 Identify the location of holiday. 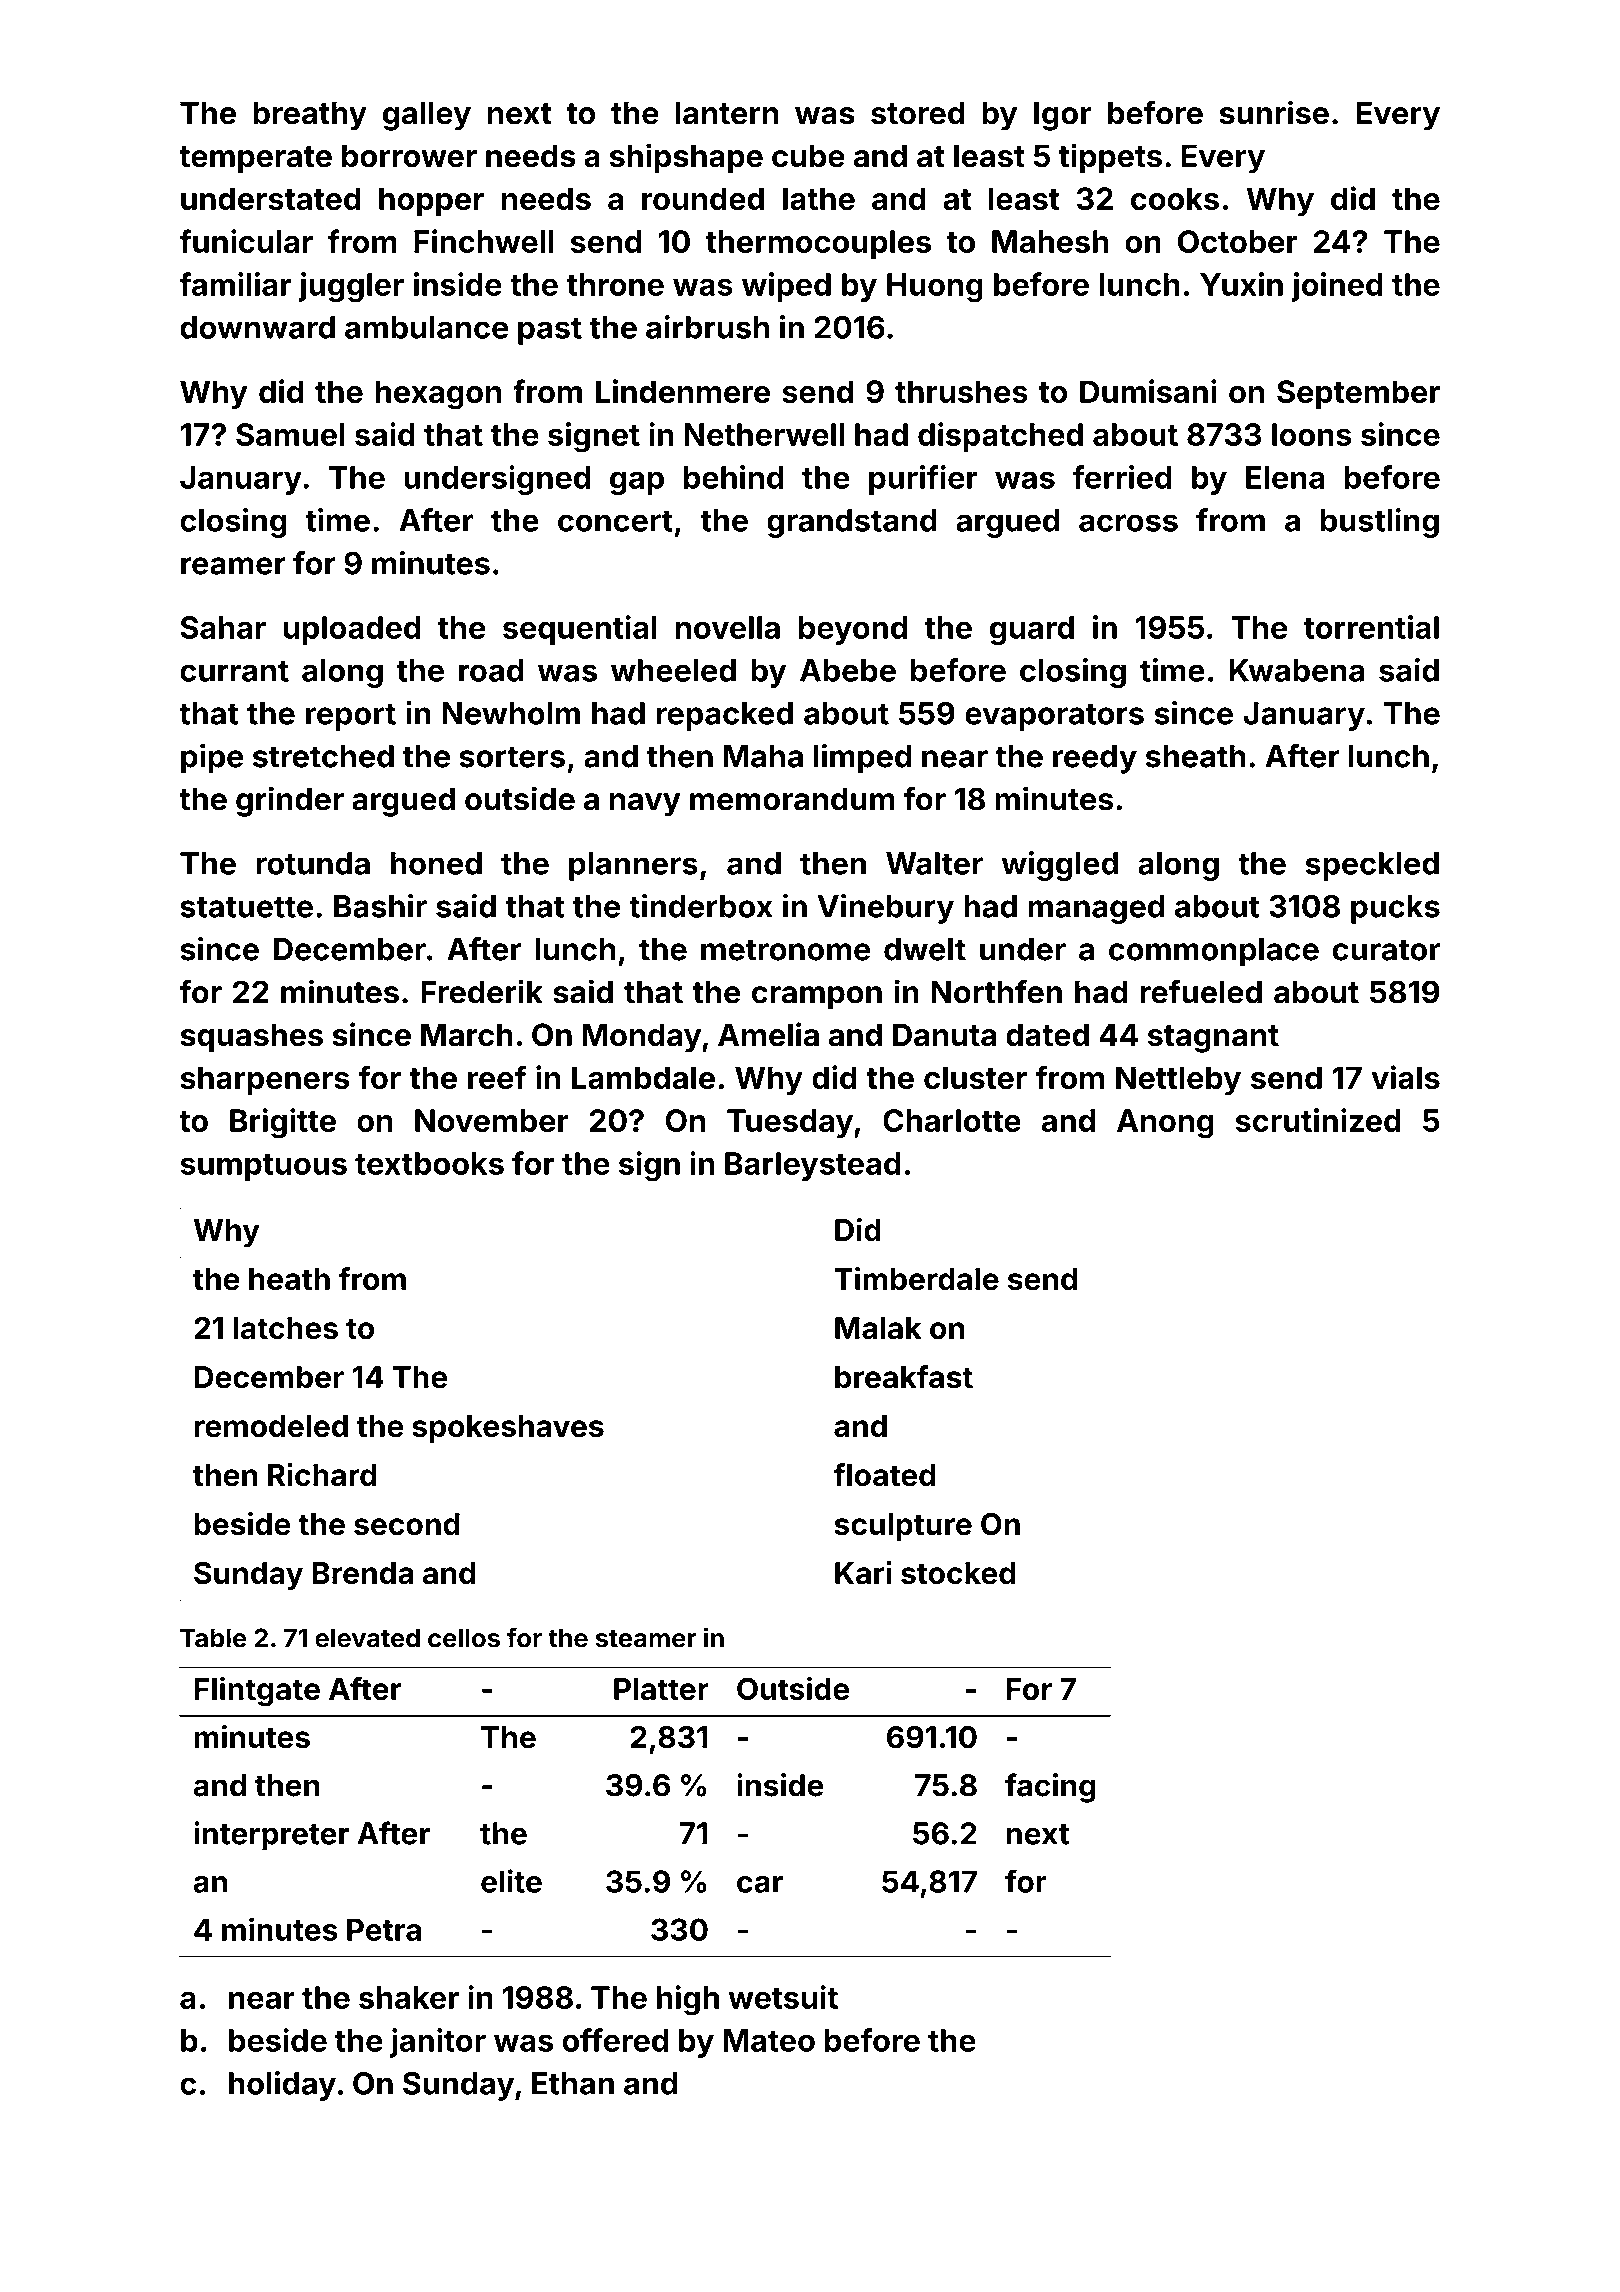
(282, 2086).
